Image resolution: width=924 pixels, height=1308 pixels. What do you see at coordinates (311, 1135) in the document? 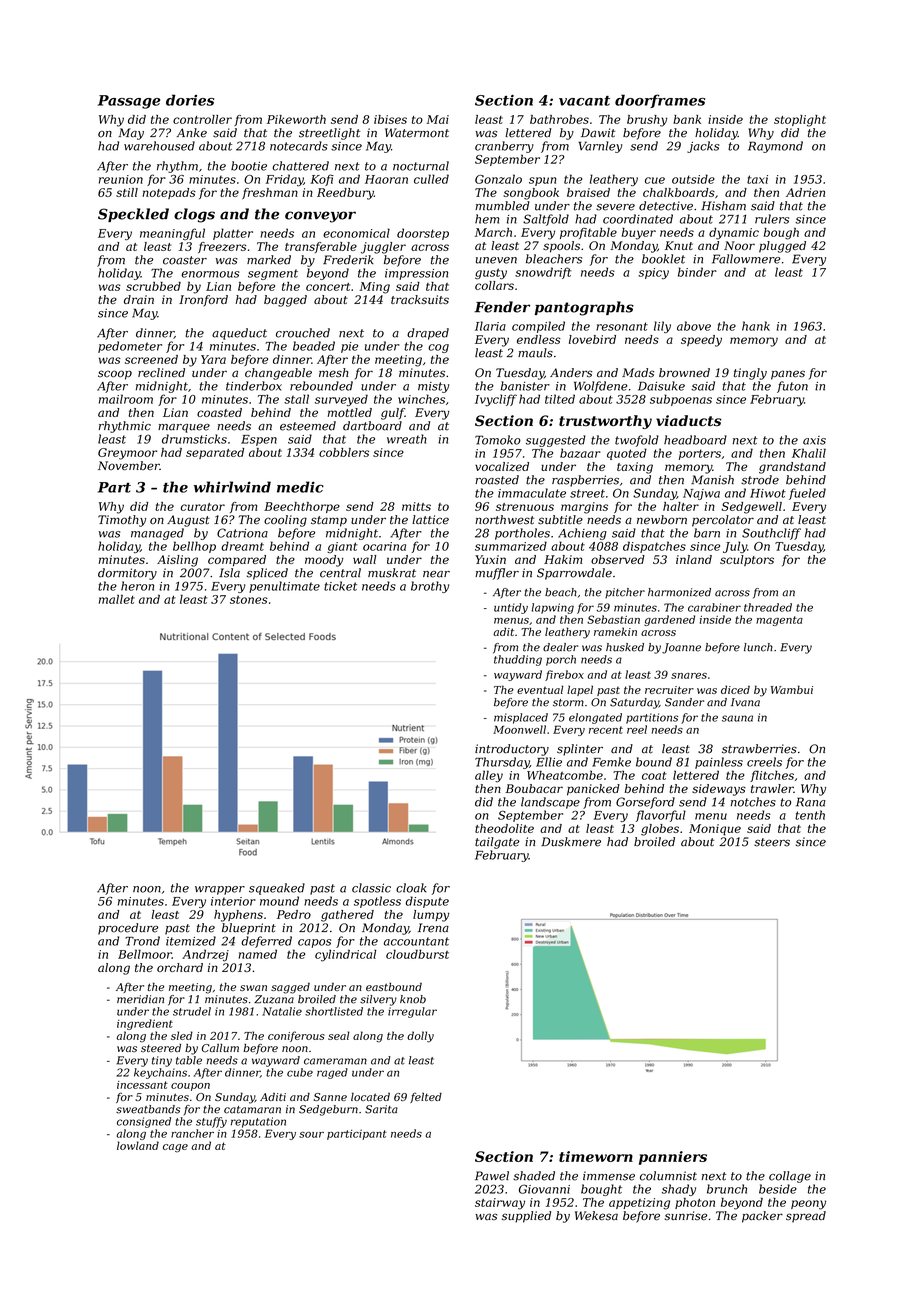
I see `sour` at bounding box center [311, 1135].
